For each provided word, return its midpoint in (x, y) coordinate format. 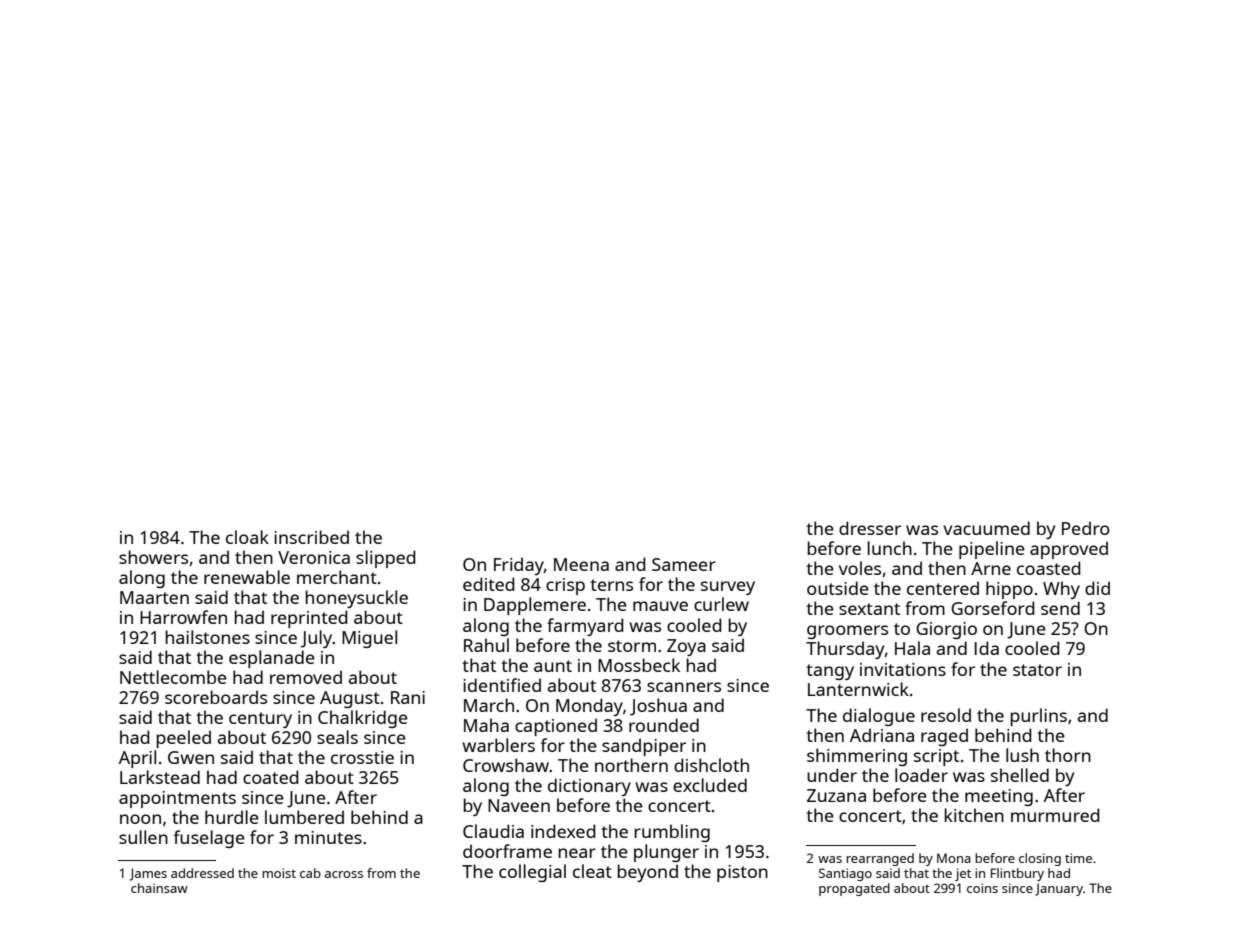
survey (728, 588)
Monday (589, 707)
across (344, 874)
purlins (1038, 717)
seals (337, 737)
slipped (386, 559)
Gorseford (993, 608)
